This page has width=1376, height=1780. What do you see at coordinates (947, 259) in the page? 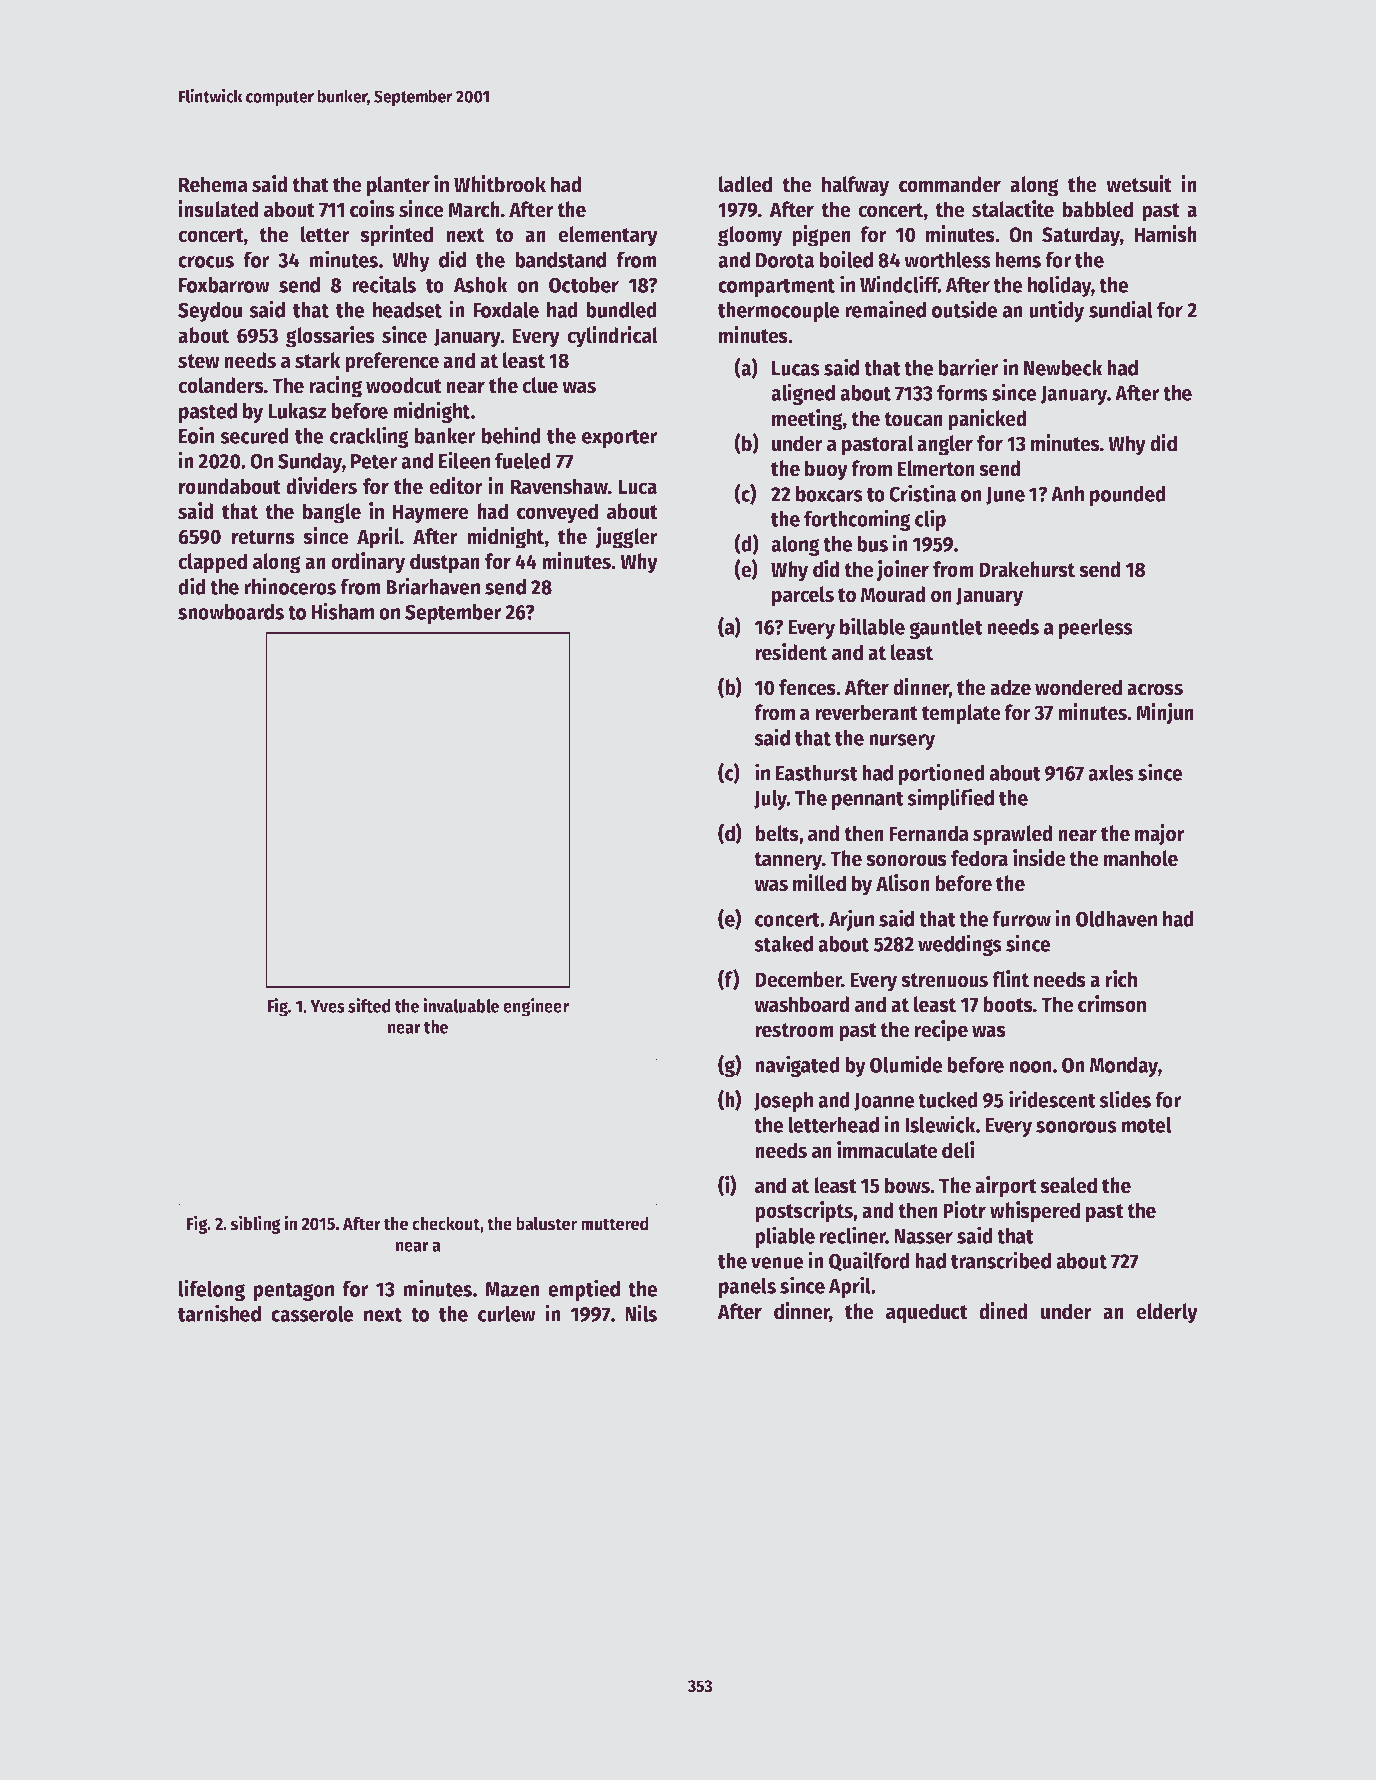
I see `worthless` at bounding box center [947, 259].
